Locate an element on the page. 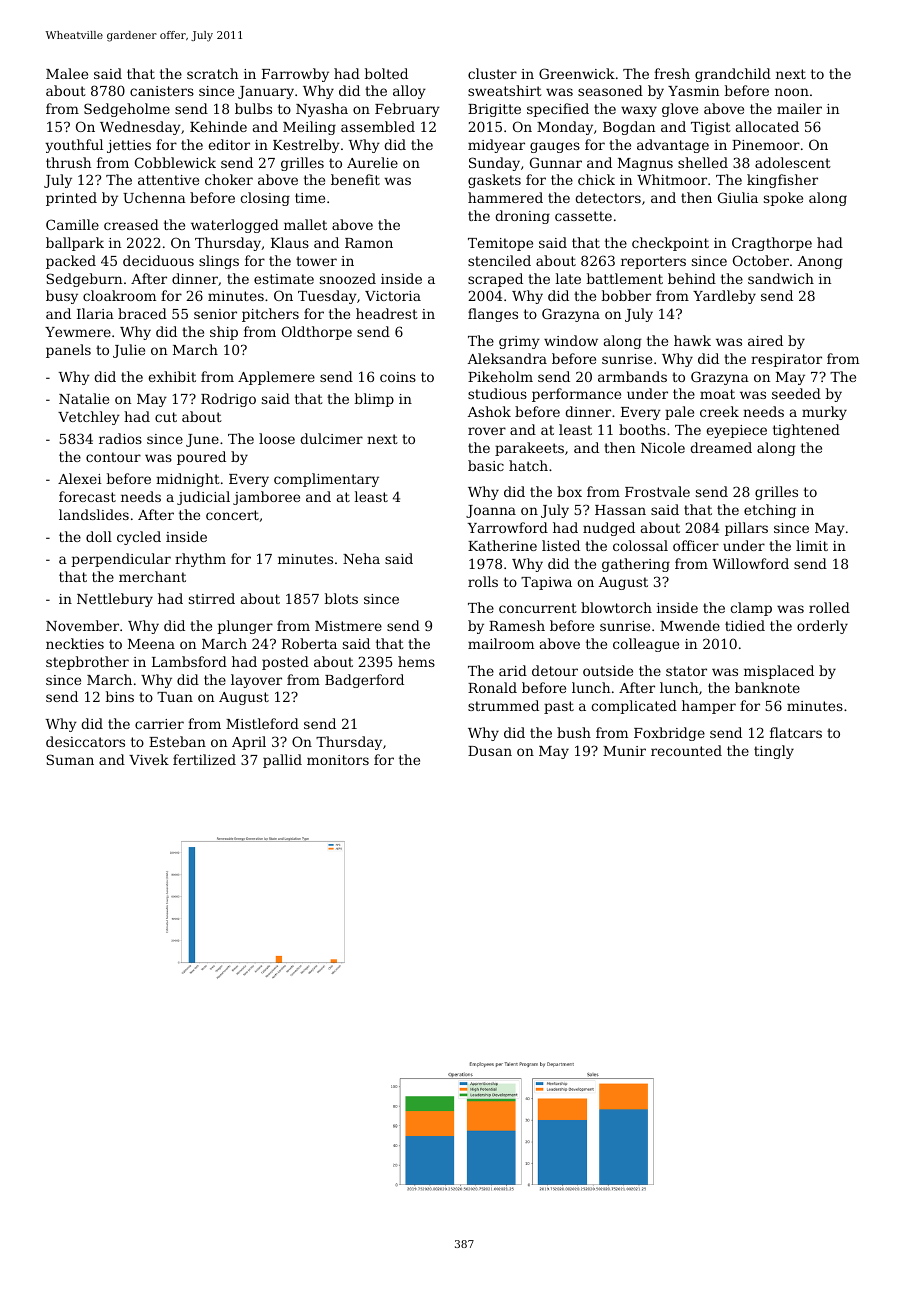 The width and height of the document is (908, 1316). past is located at coordinates (559, 707).
